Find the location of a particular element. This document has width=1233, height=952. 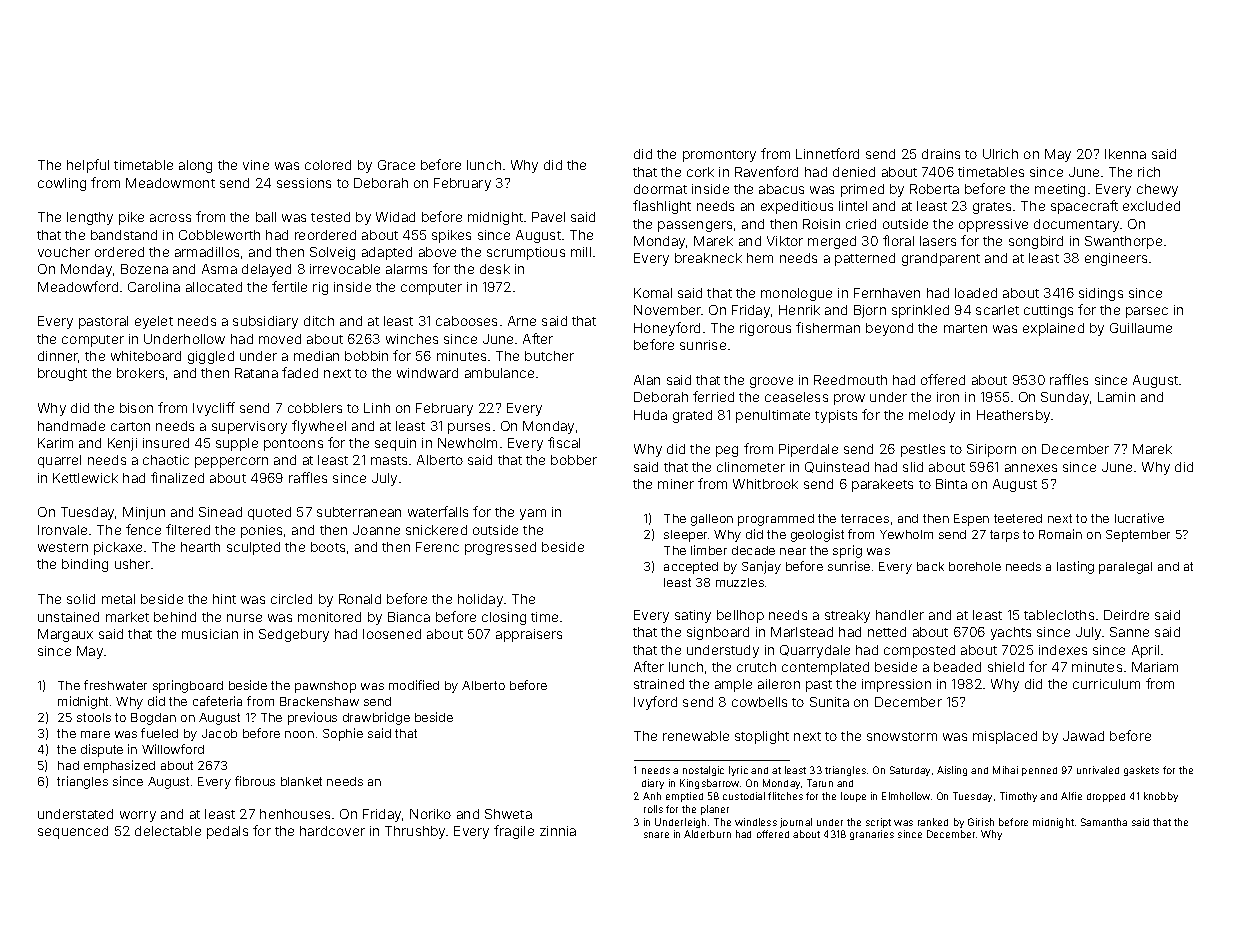

explained is located at coordinates (1053, 329).
